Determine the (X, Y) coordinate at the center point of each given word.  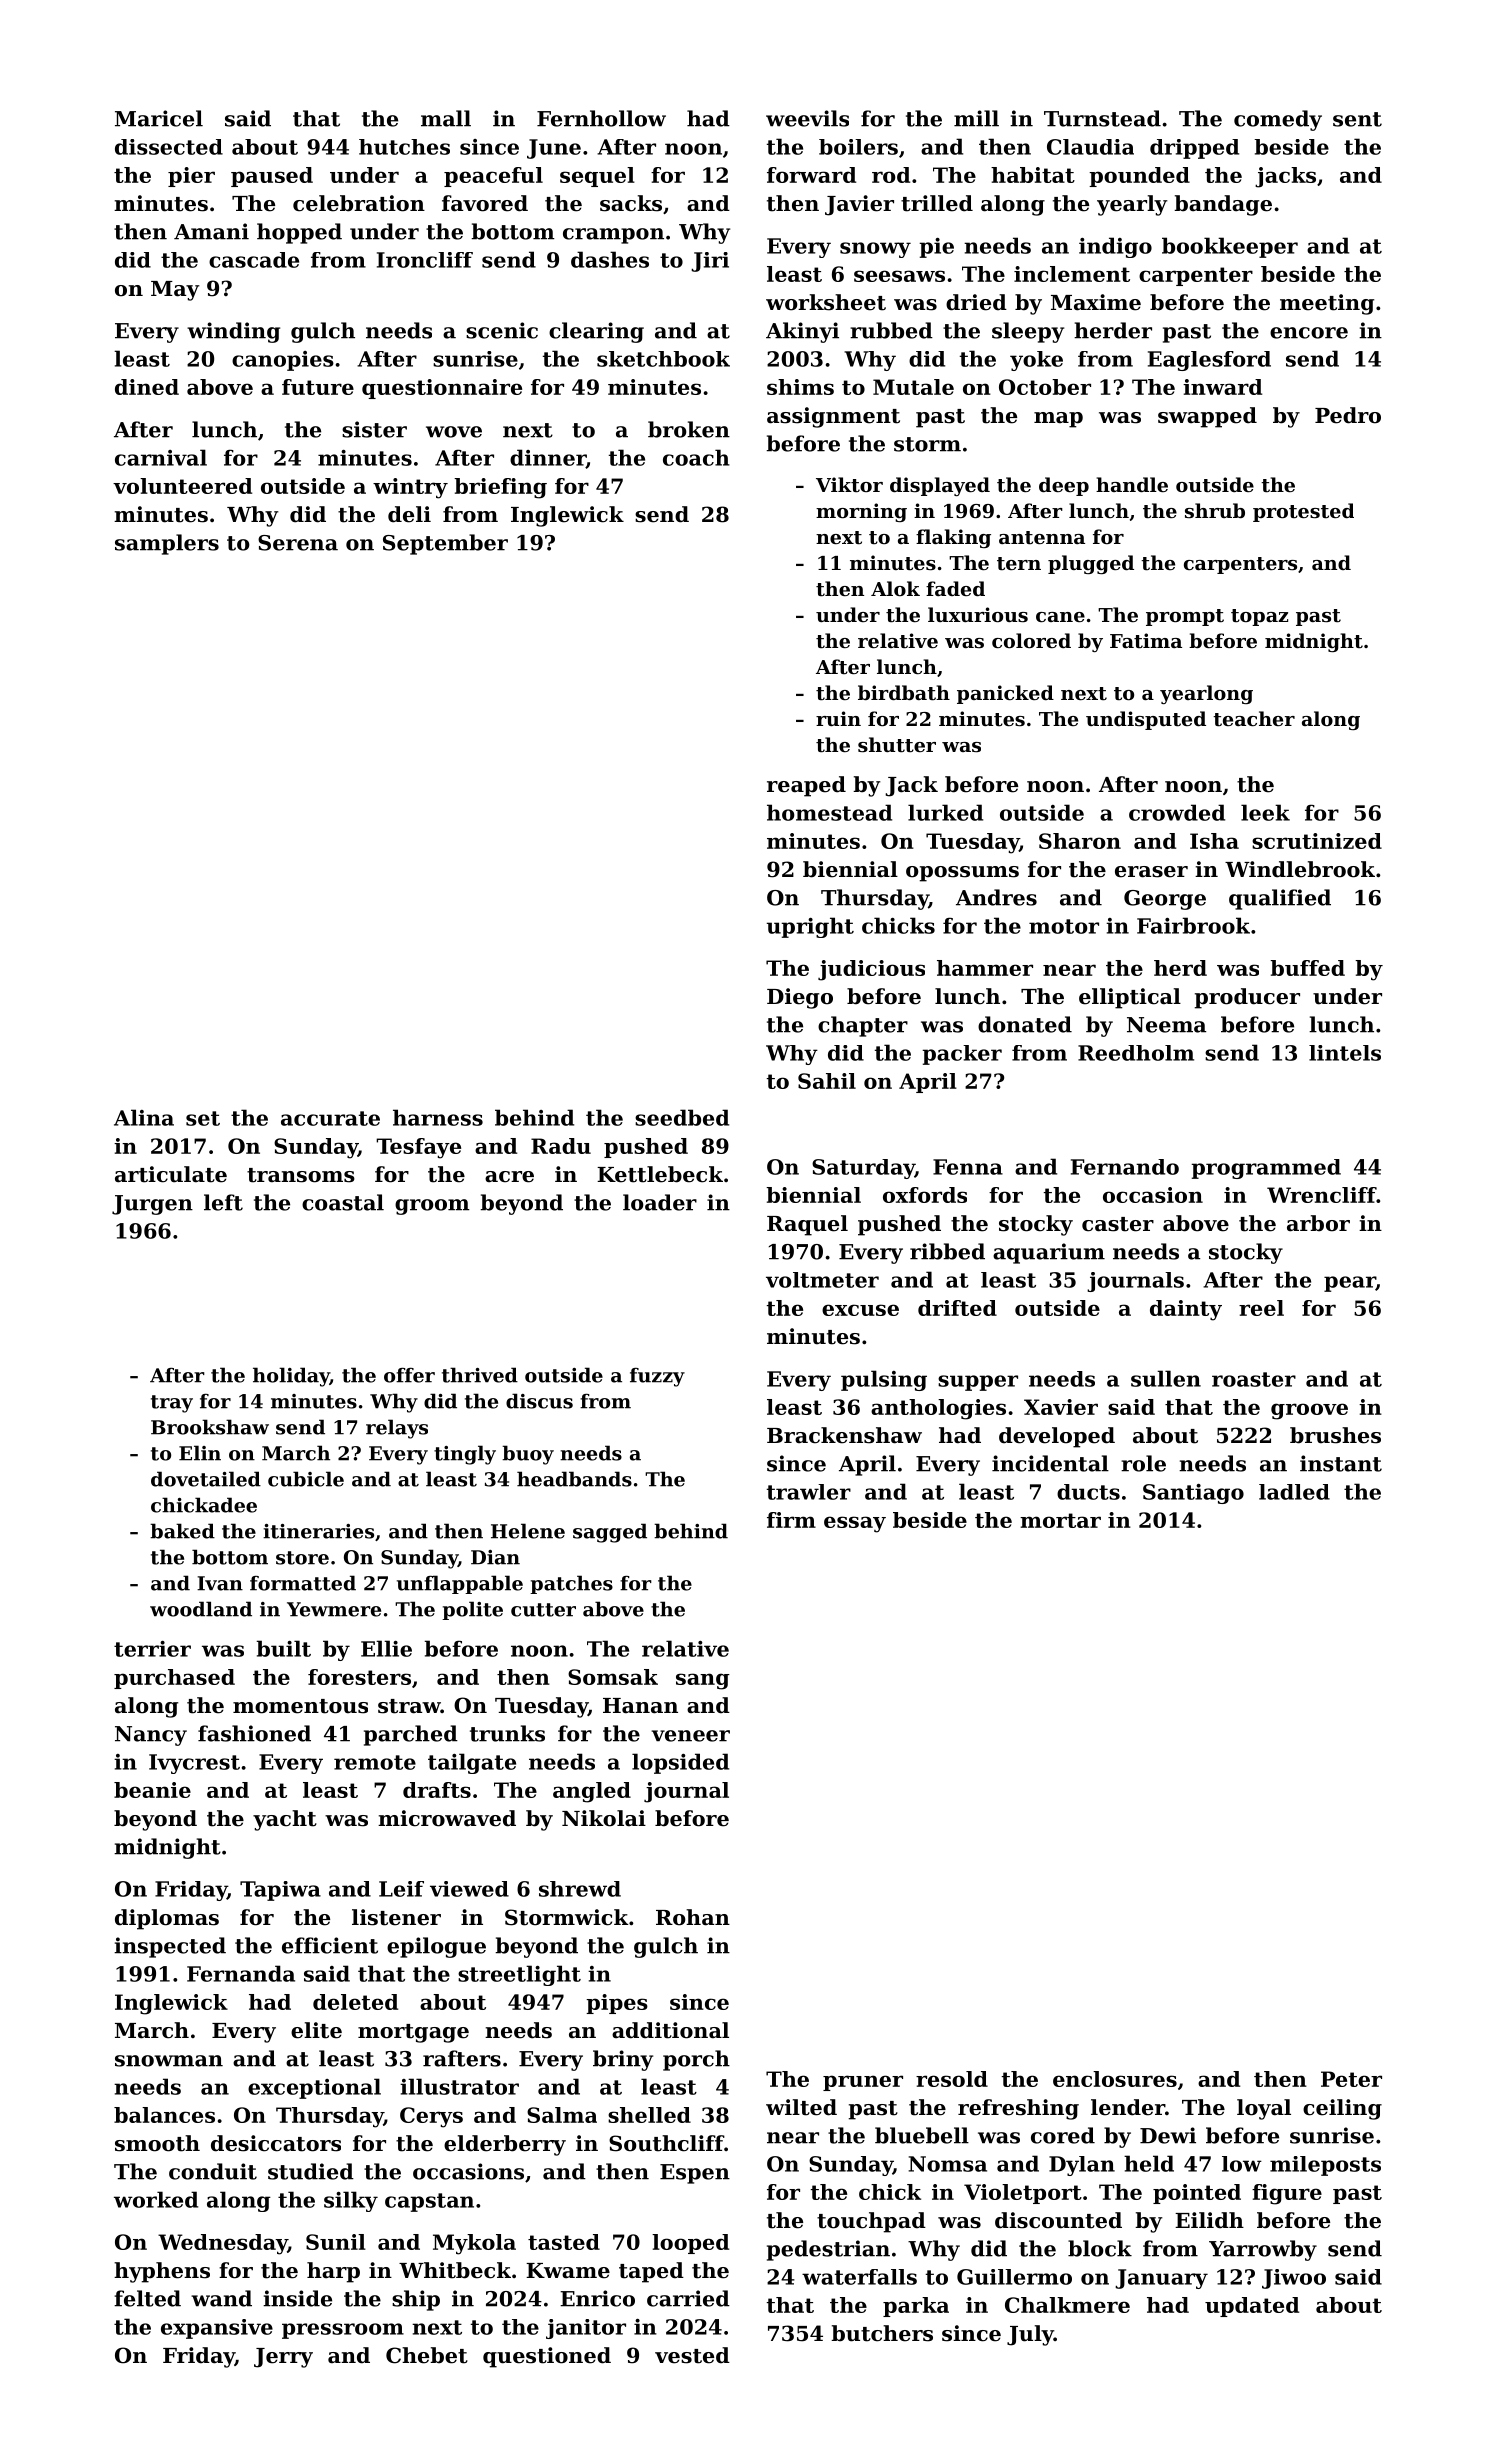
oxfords (925, 1195)
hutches (404, 147)
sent (1357, 119)
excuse (860, 1310)
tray (172, 1404)
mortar (1060, 1520)
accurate (330, 1118)
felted (147, 2298)
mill (976, 118)
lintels (1345, 1053)
